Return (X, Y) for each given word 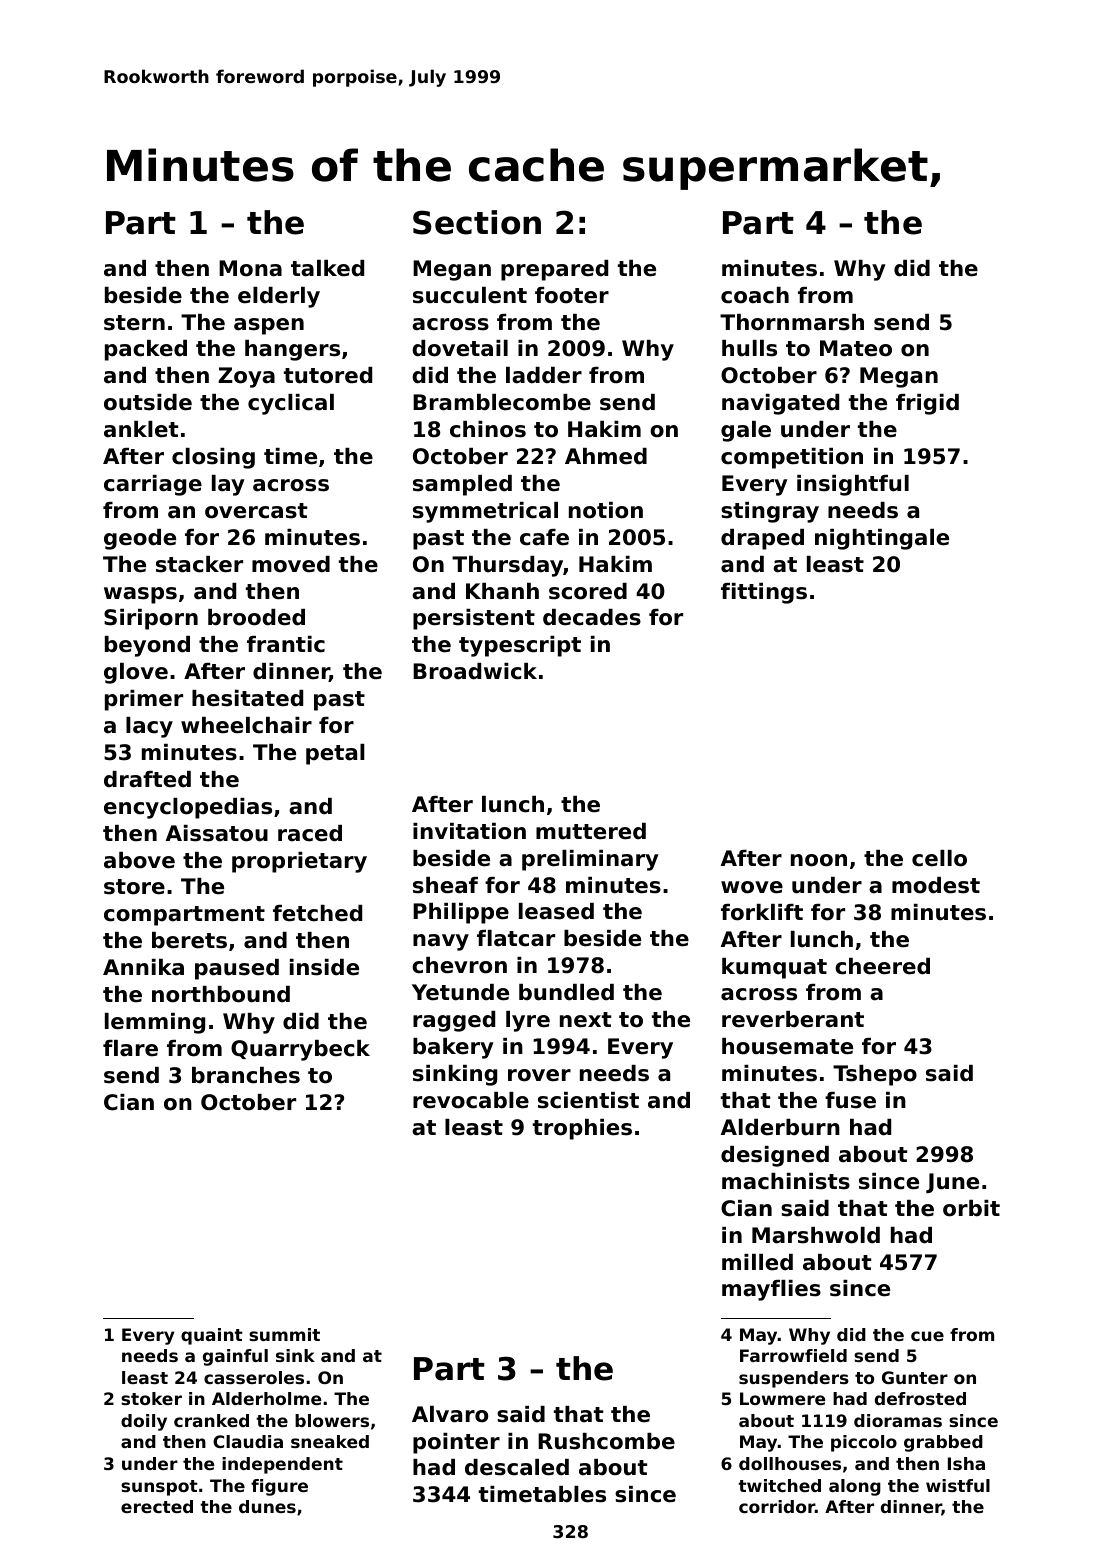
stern (134, 323)
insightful (853, 485)
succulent (470, 295)
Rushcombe (606, 1441)
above (139, 860)
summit (284, 1334)
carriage (153, 485)
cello (939, 858)
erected (157, 1506)
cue (927, 1336)
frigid (927, 404)
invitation (469, 831)
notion (606, 510)
